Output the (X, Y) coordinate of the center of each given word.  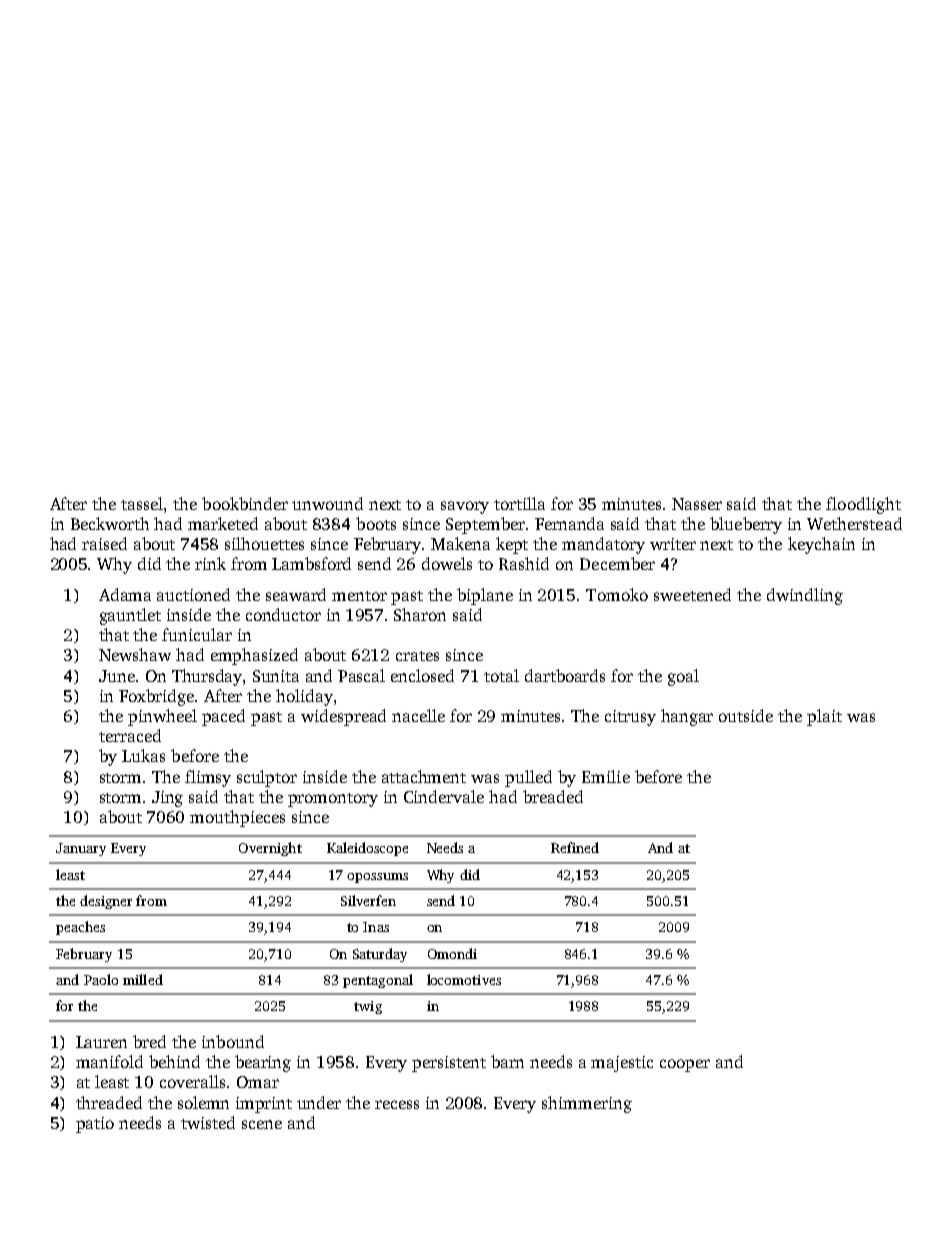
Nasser (697, 504)
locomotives (464, 979)
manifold (109, 1061)
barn (507, 1061)
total (501, 675)
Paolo (101, 979)
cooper (685, 1065)
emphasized (254, 656)
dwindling (805, 596)
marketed (223, 523)
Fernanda (569, 523)
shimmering (587, 1104)
